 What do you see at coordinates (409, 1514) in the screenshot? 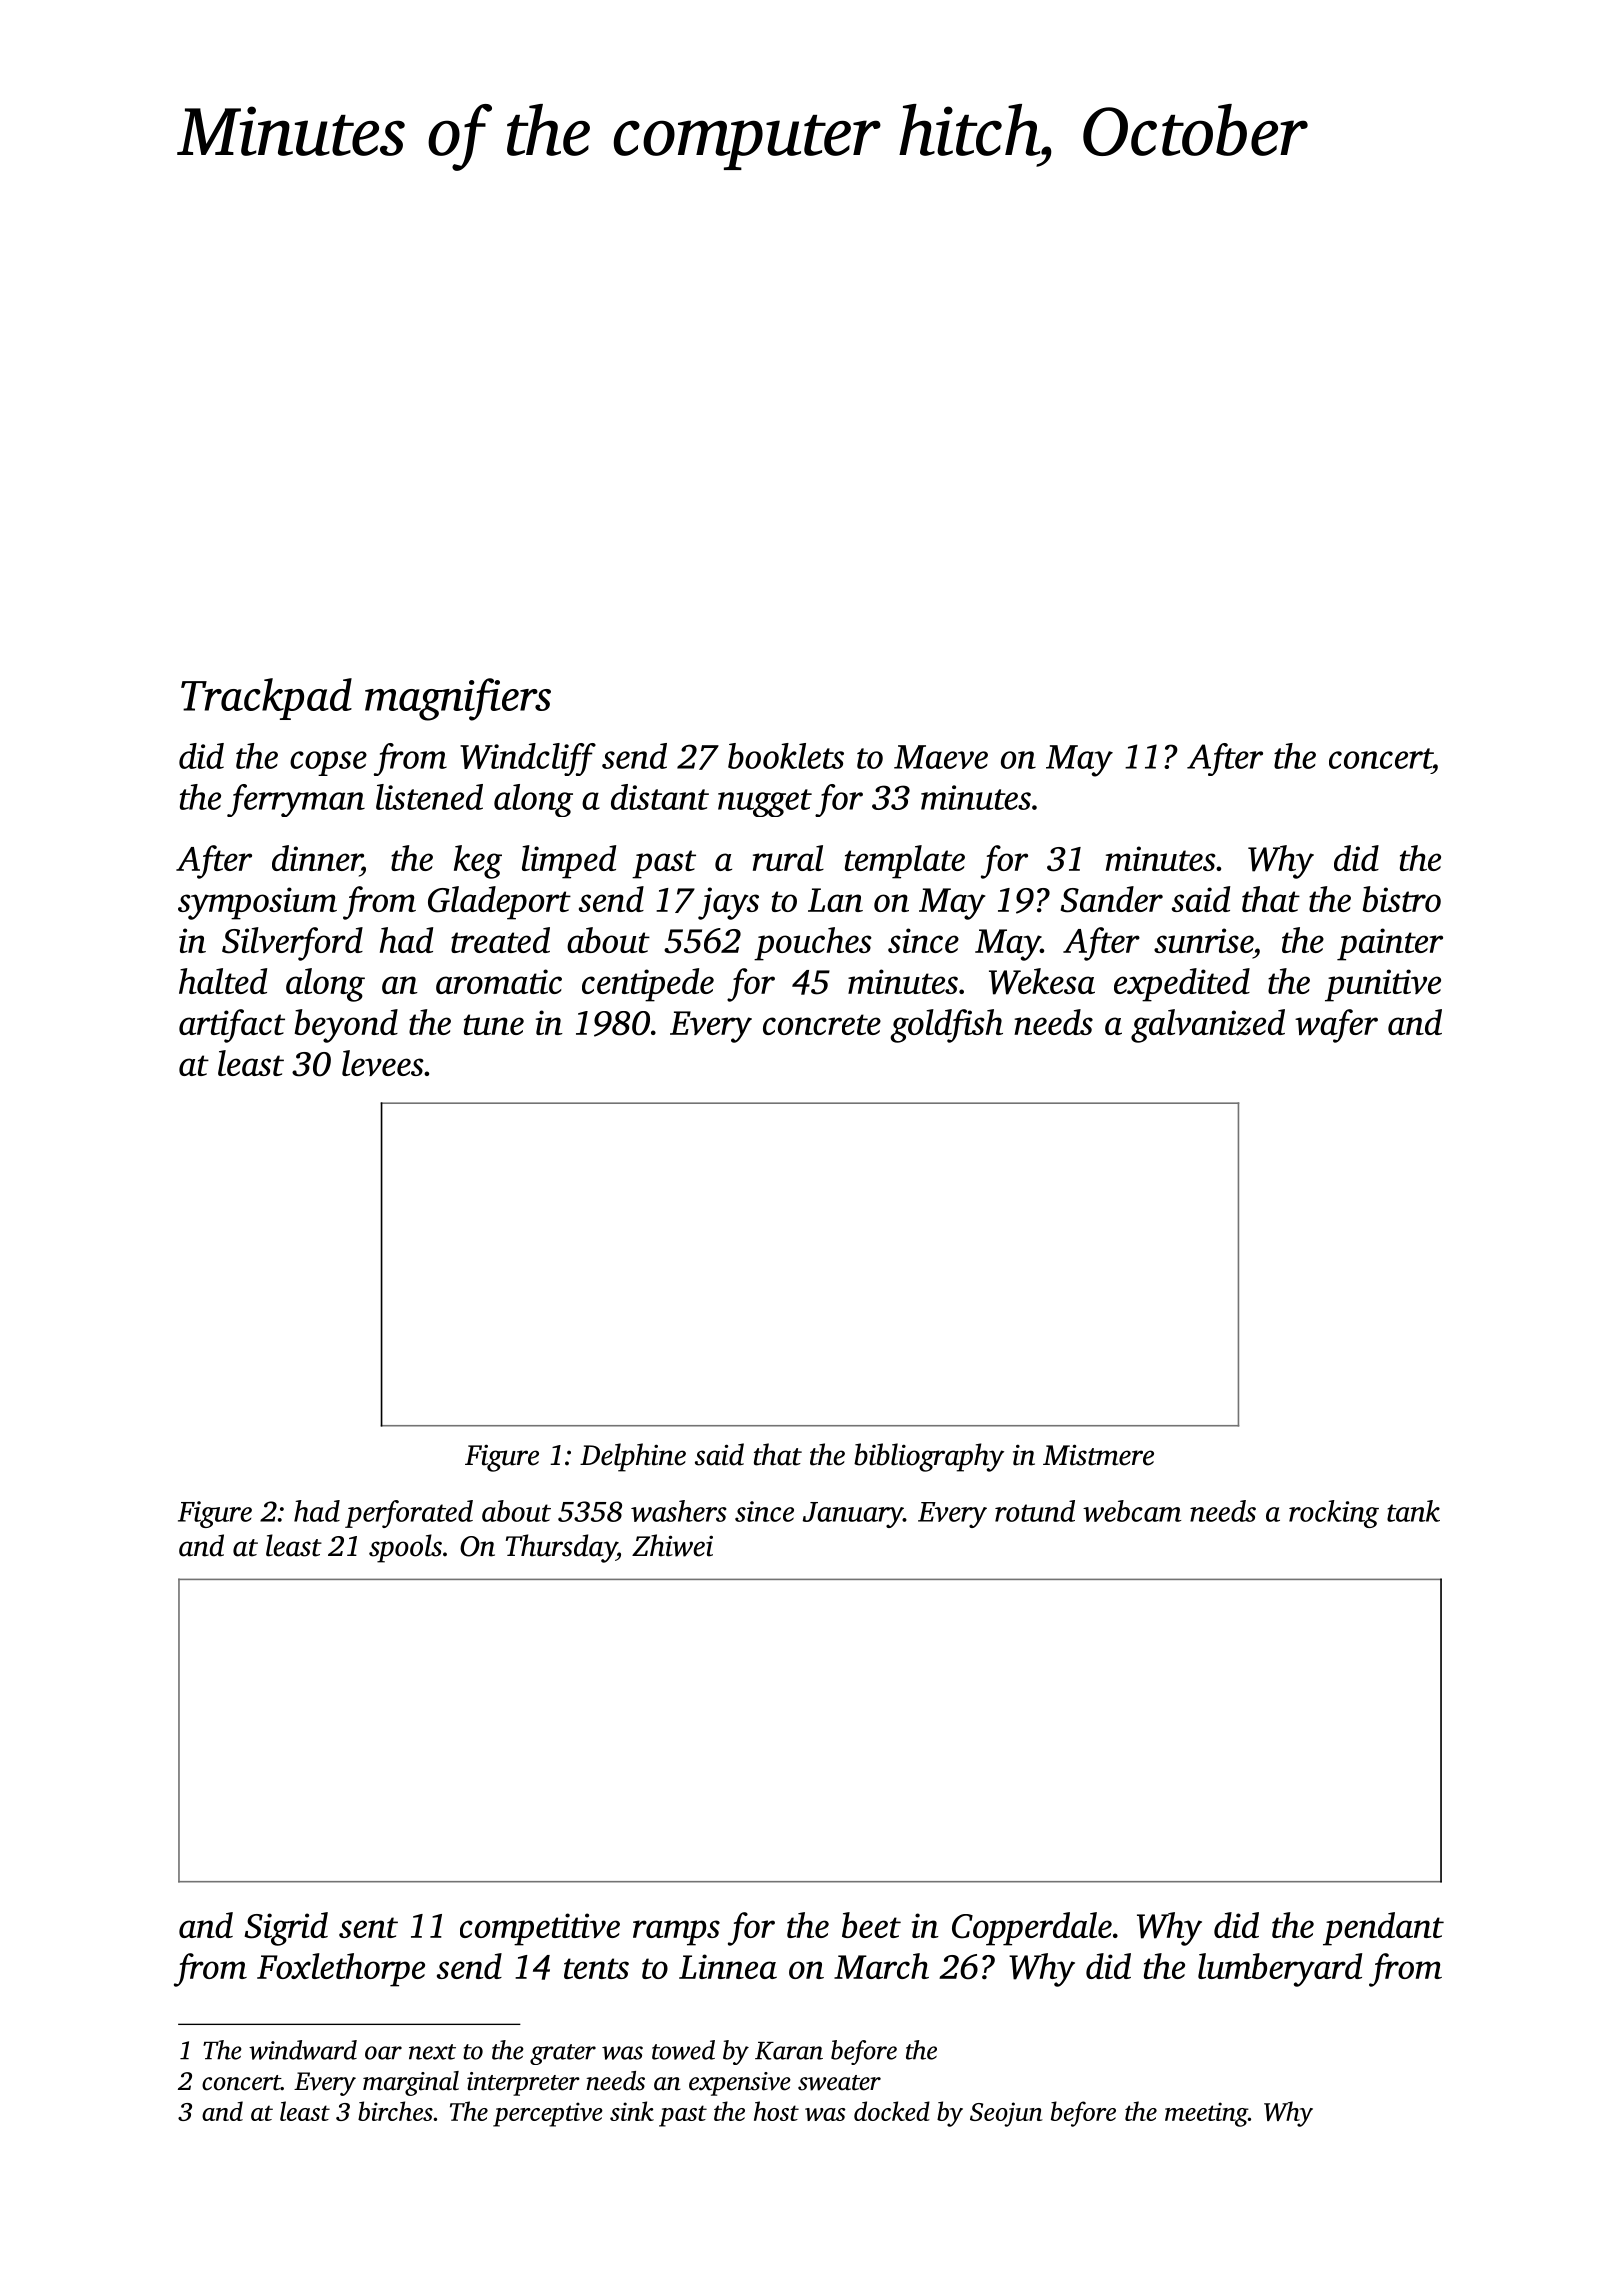
I see `perforated` at bounding box center [409, 1514].
